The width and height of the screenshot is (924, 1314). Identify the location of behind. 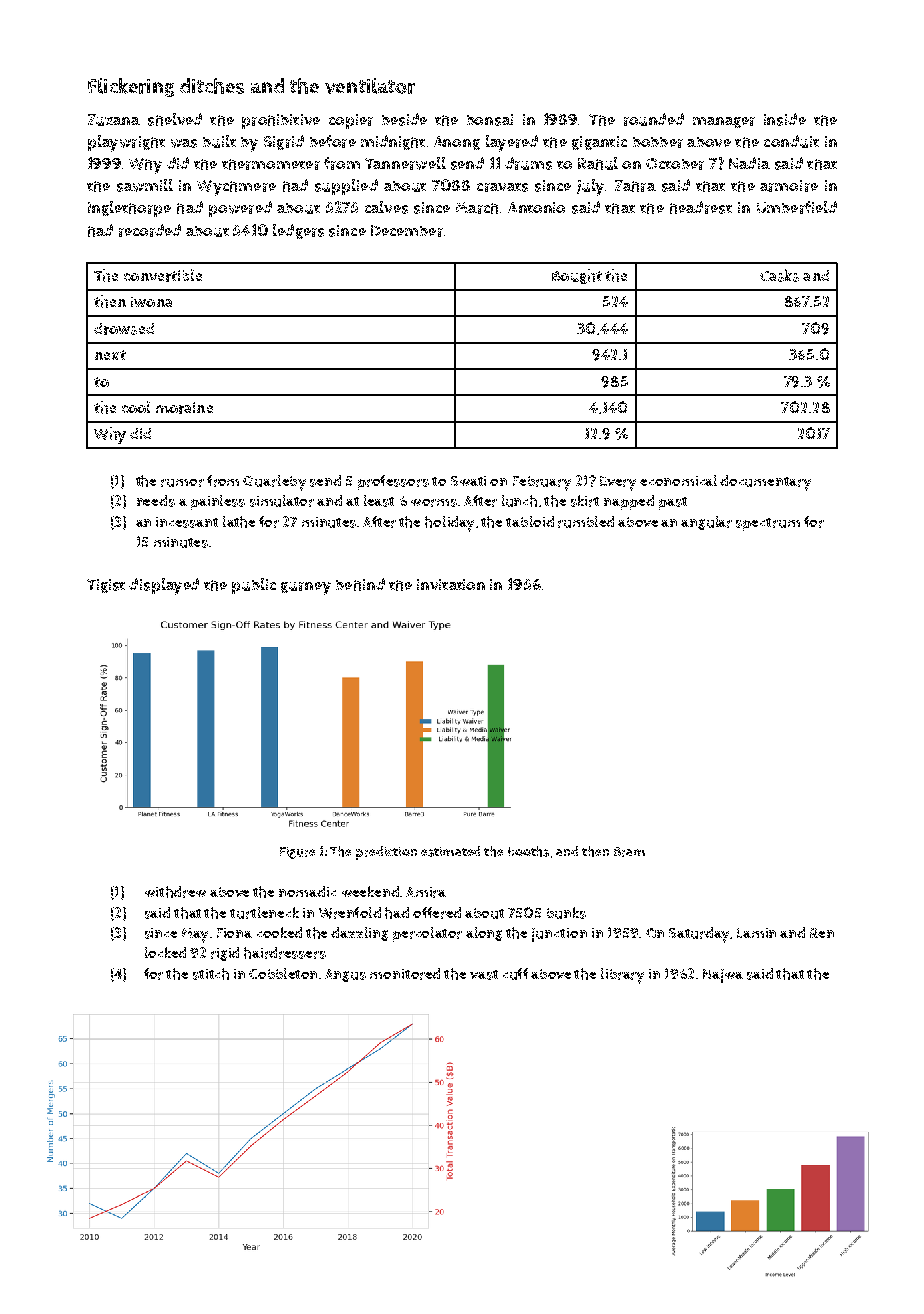
(360, 584).
